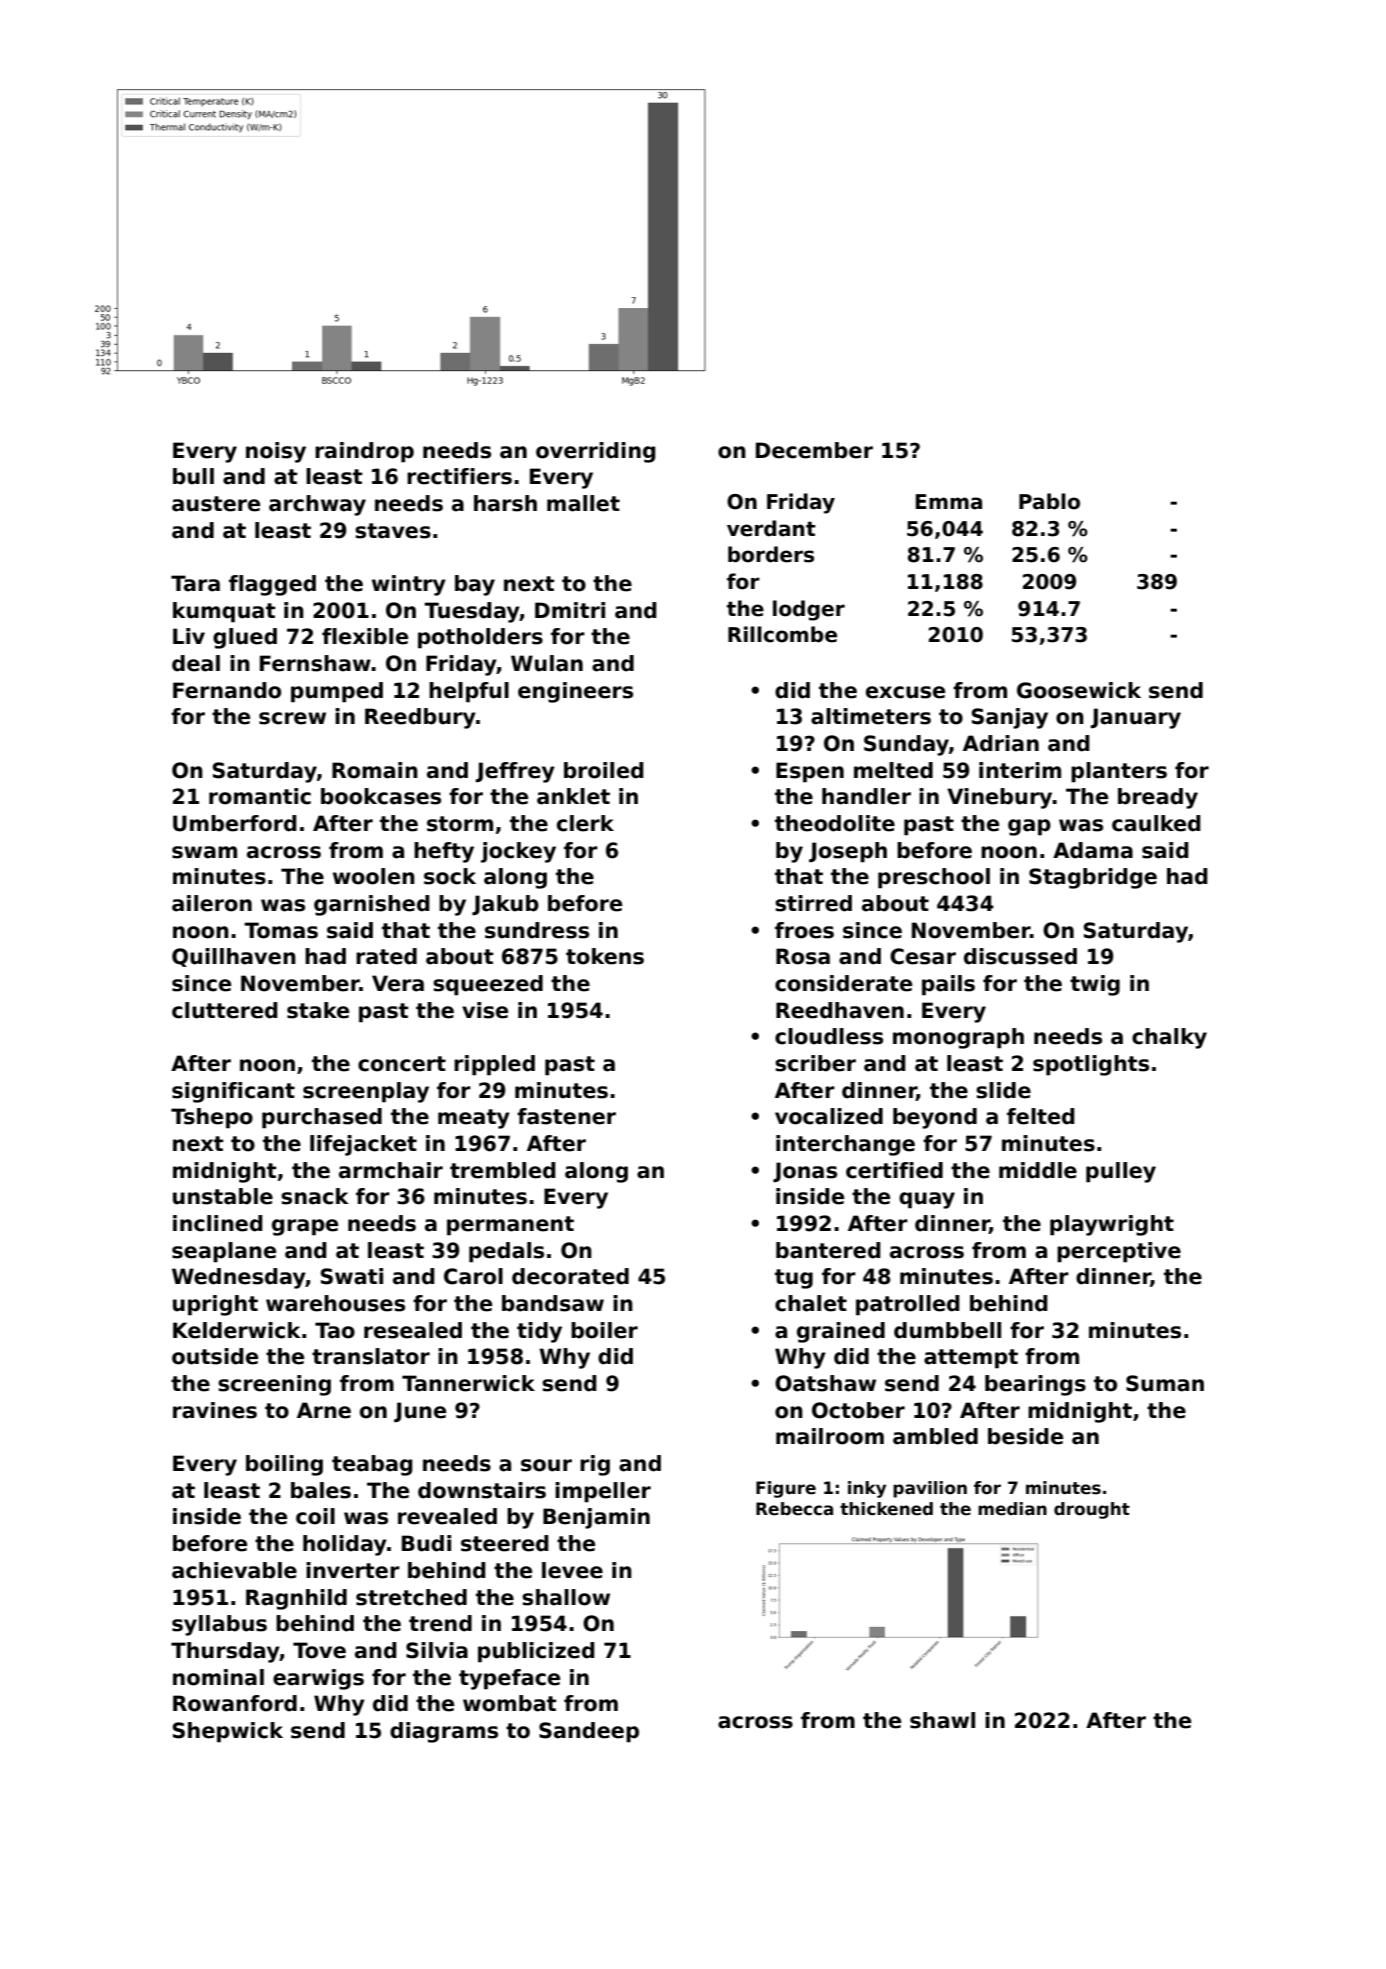  Describe the element at coordinates (829, 1116) in the document. I see `vocalized` at that location.
